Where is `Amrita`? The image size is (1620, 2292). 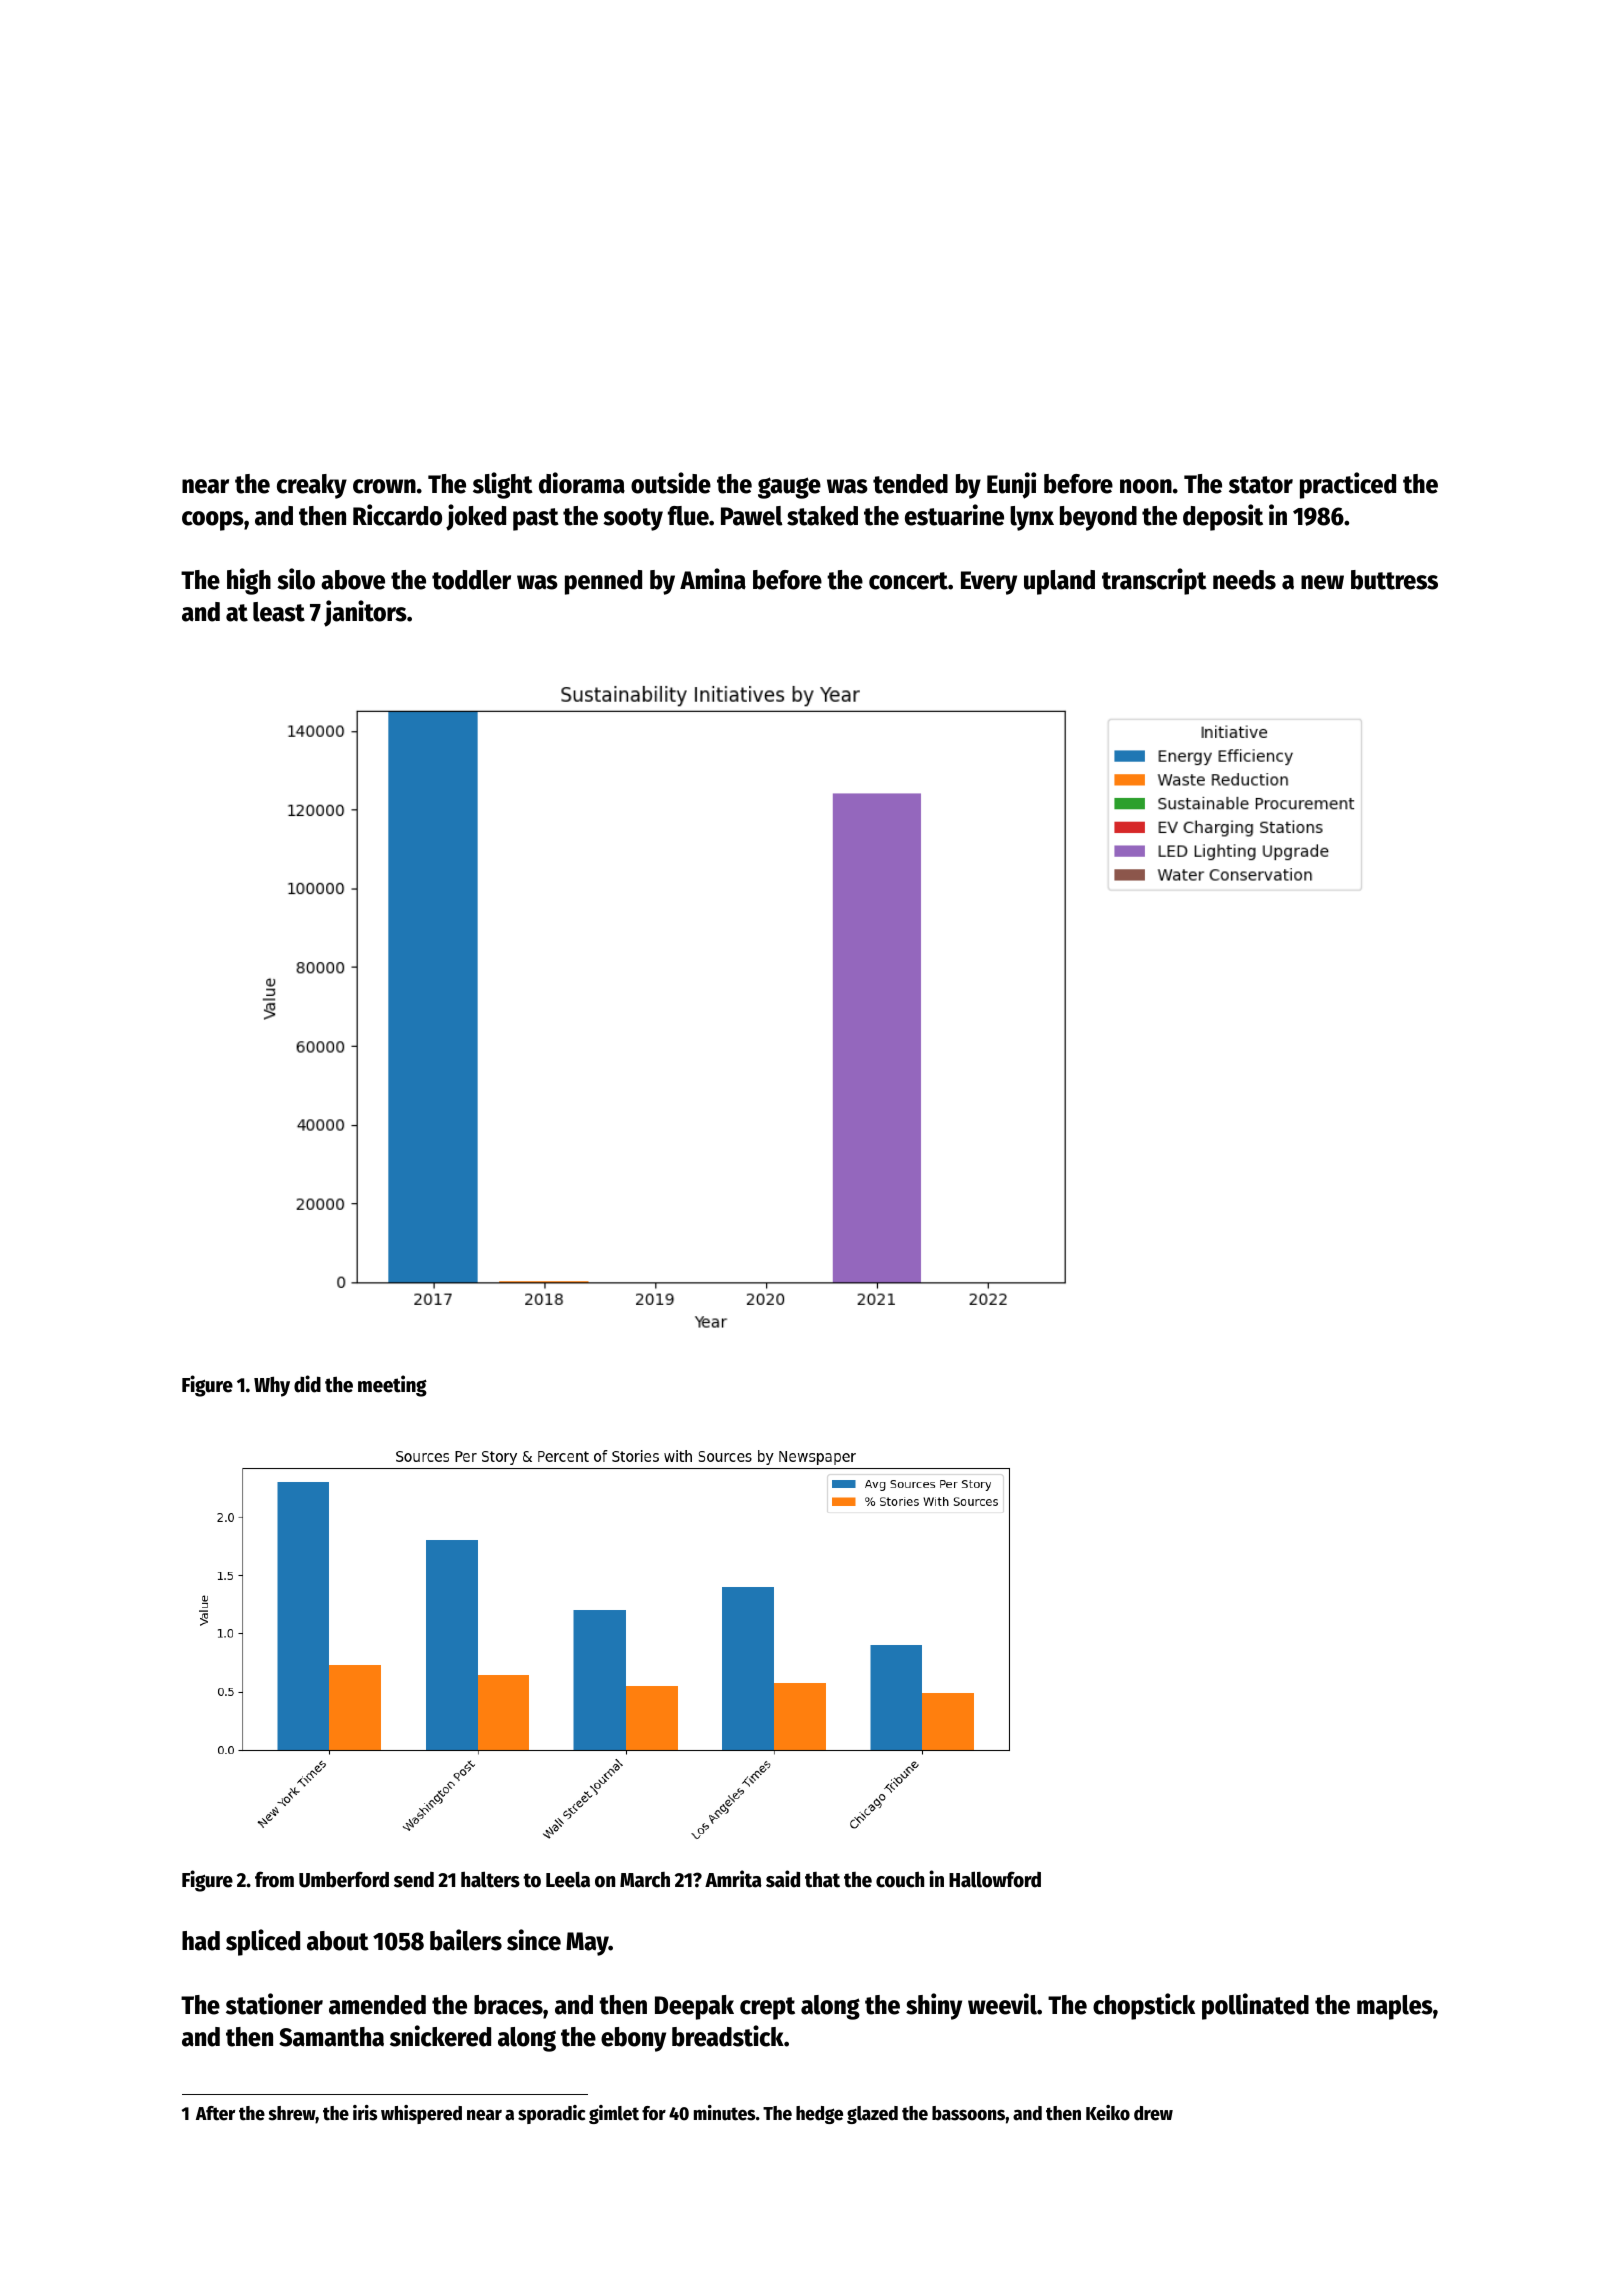
Amrita is located at coordinates (733, 1879).
